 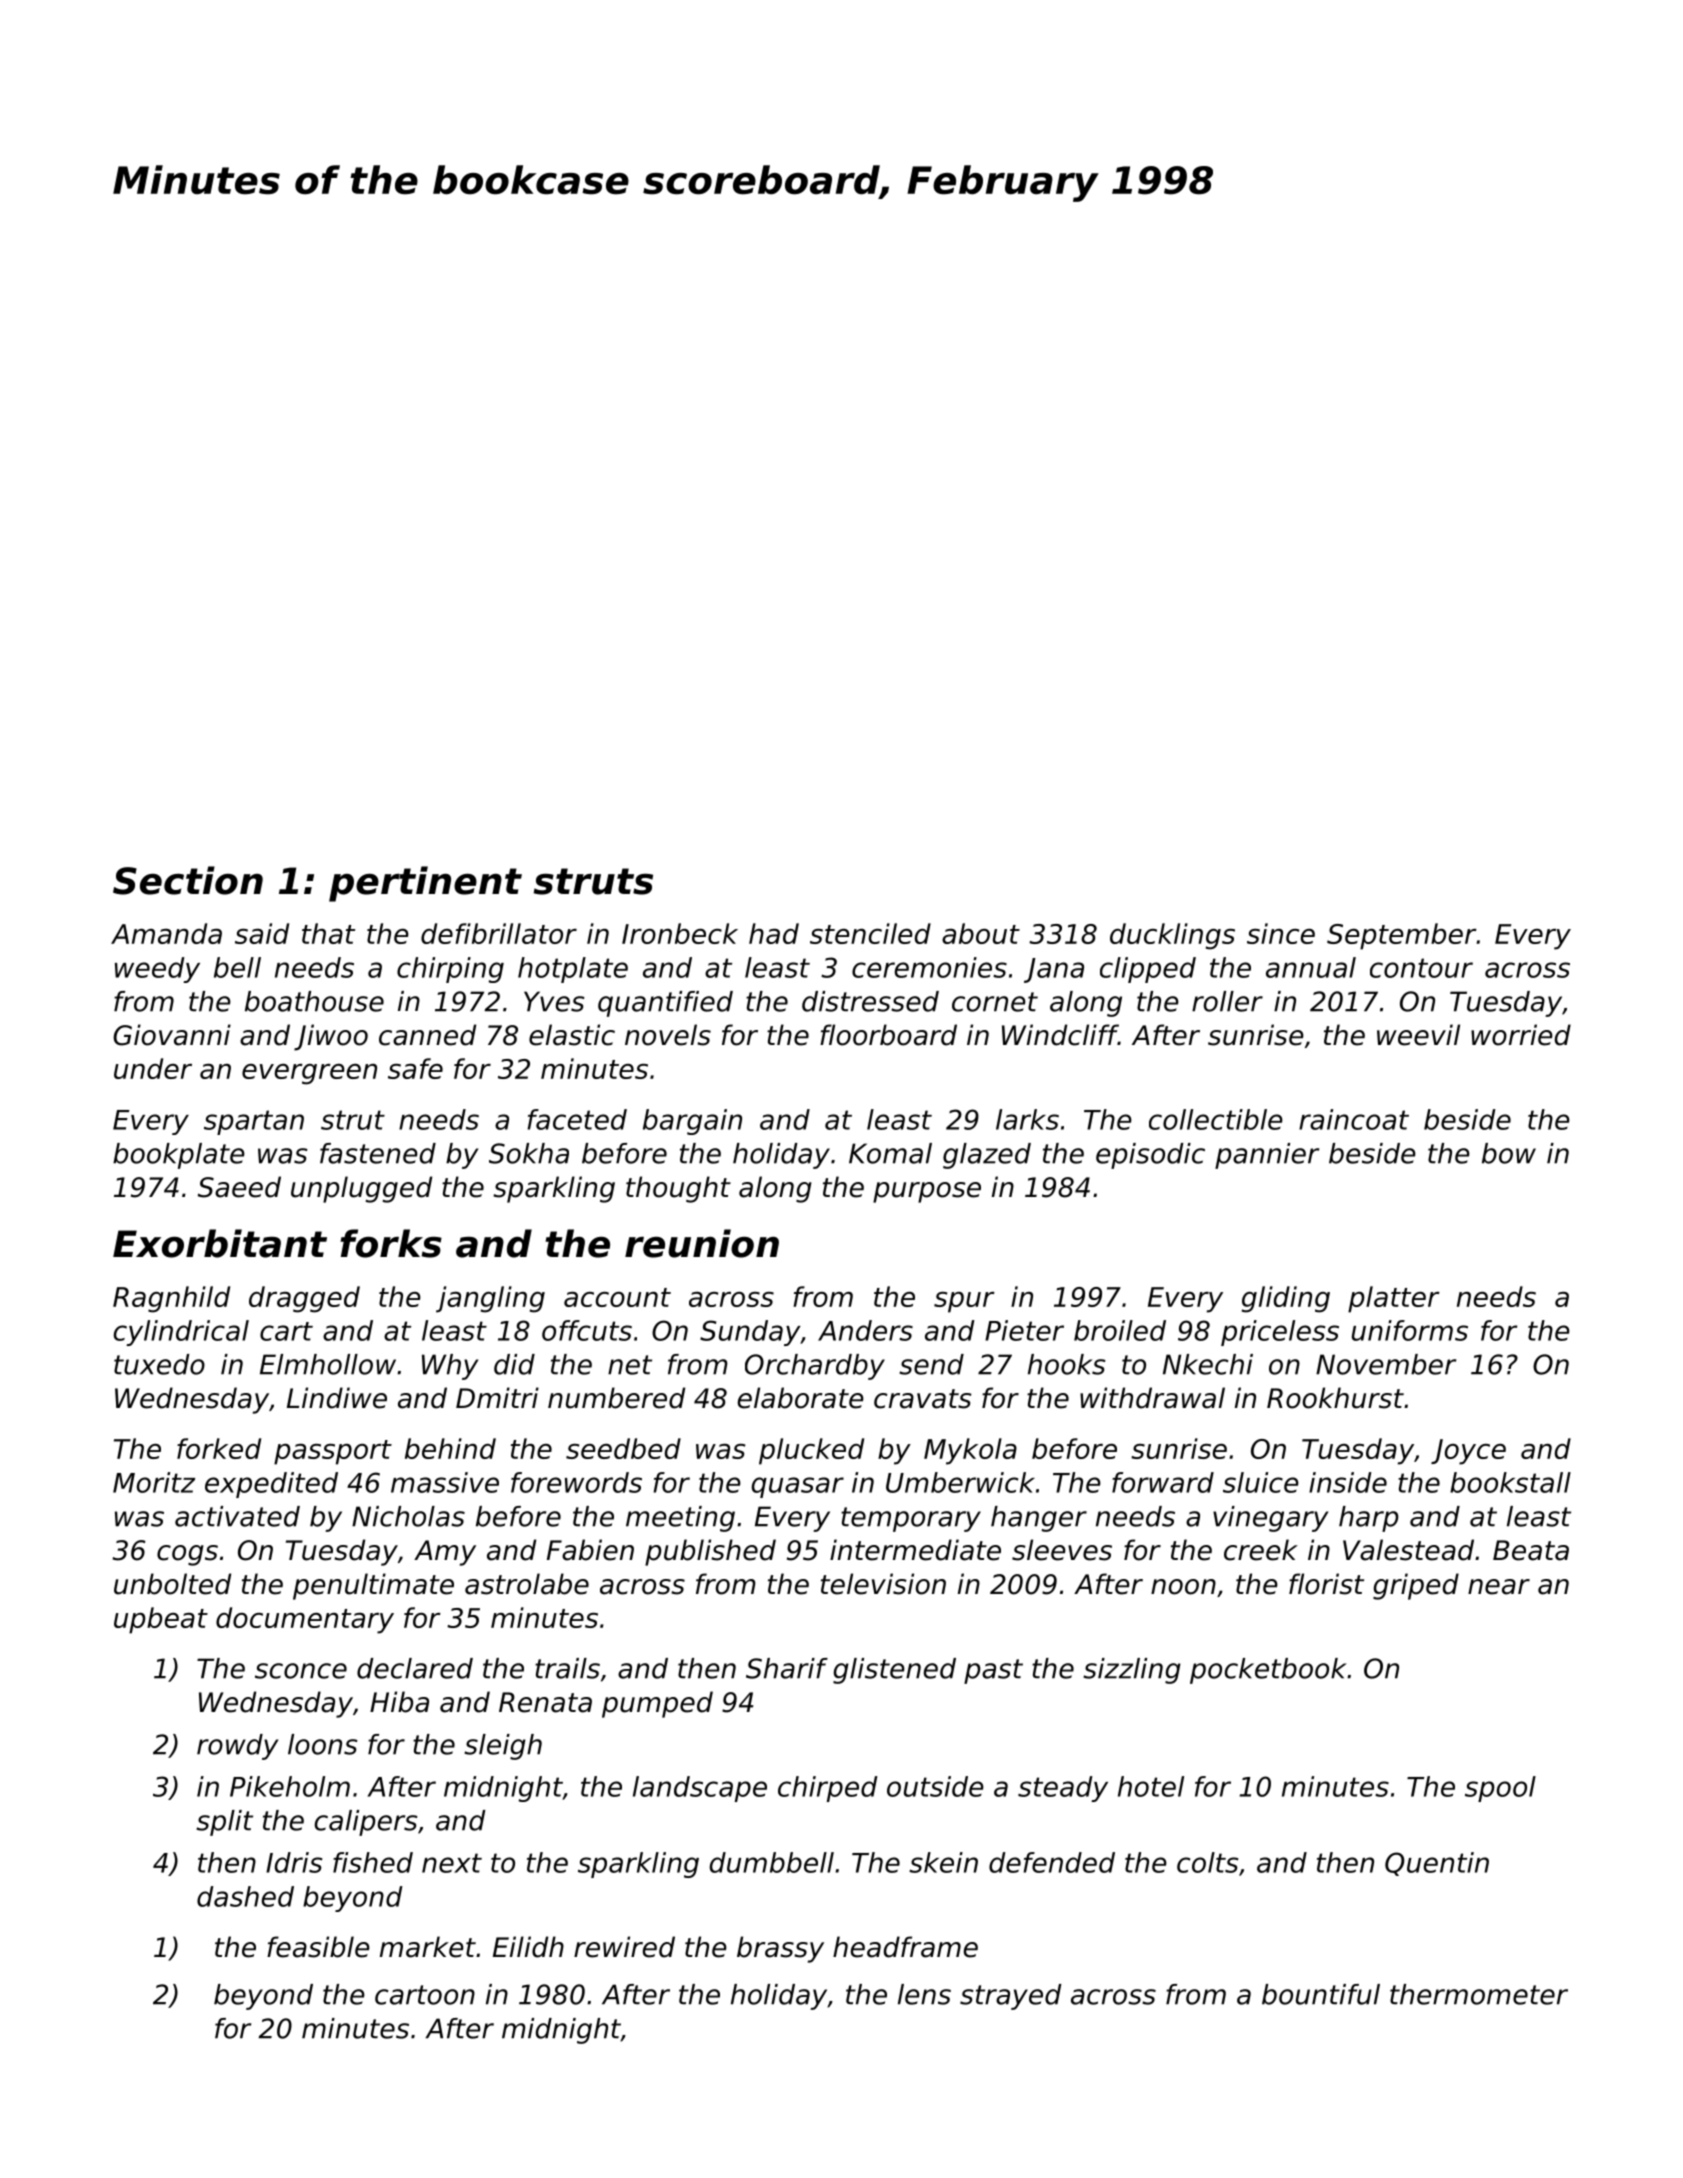 What do you see at coordinates (616, 1398) in the screenshot?
I see `numbered` at bounding box center [616, 1398].
